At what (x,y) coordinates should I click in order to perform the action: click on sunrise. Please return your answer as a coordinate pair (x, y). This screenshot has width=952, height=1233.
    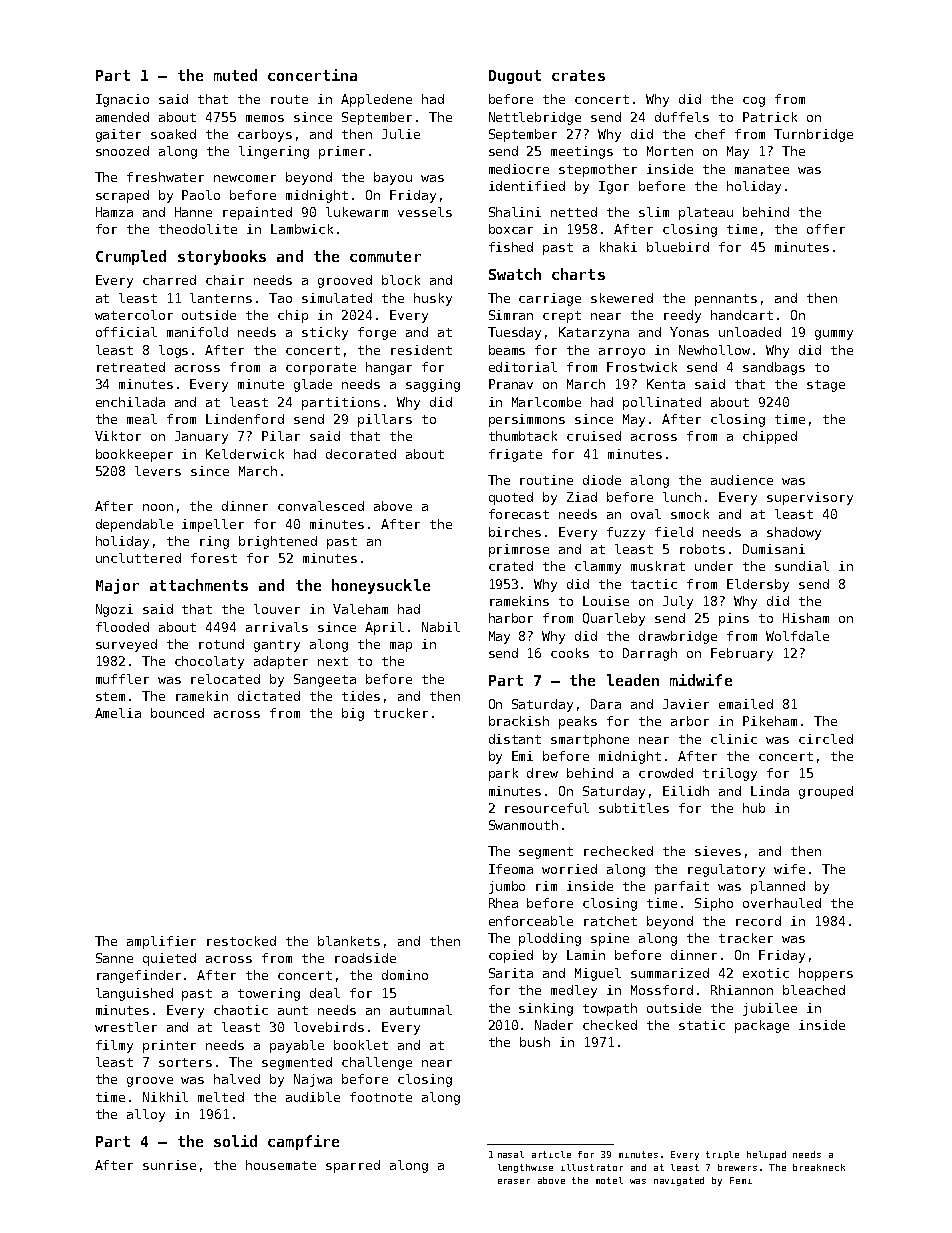
    Looking at the image, I should click on (169, 1165).
